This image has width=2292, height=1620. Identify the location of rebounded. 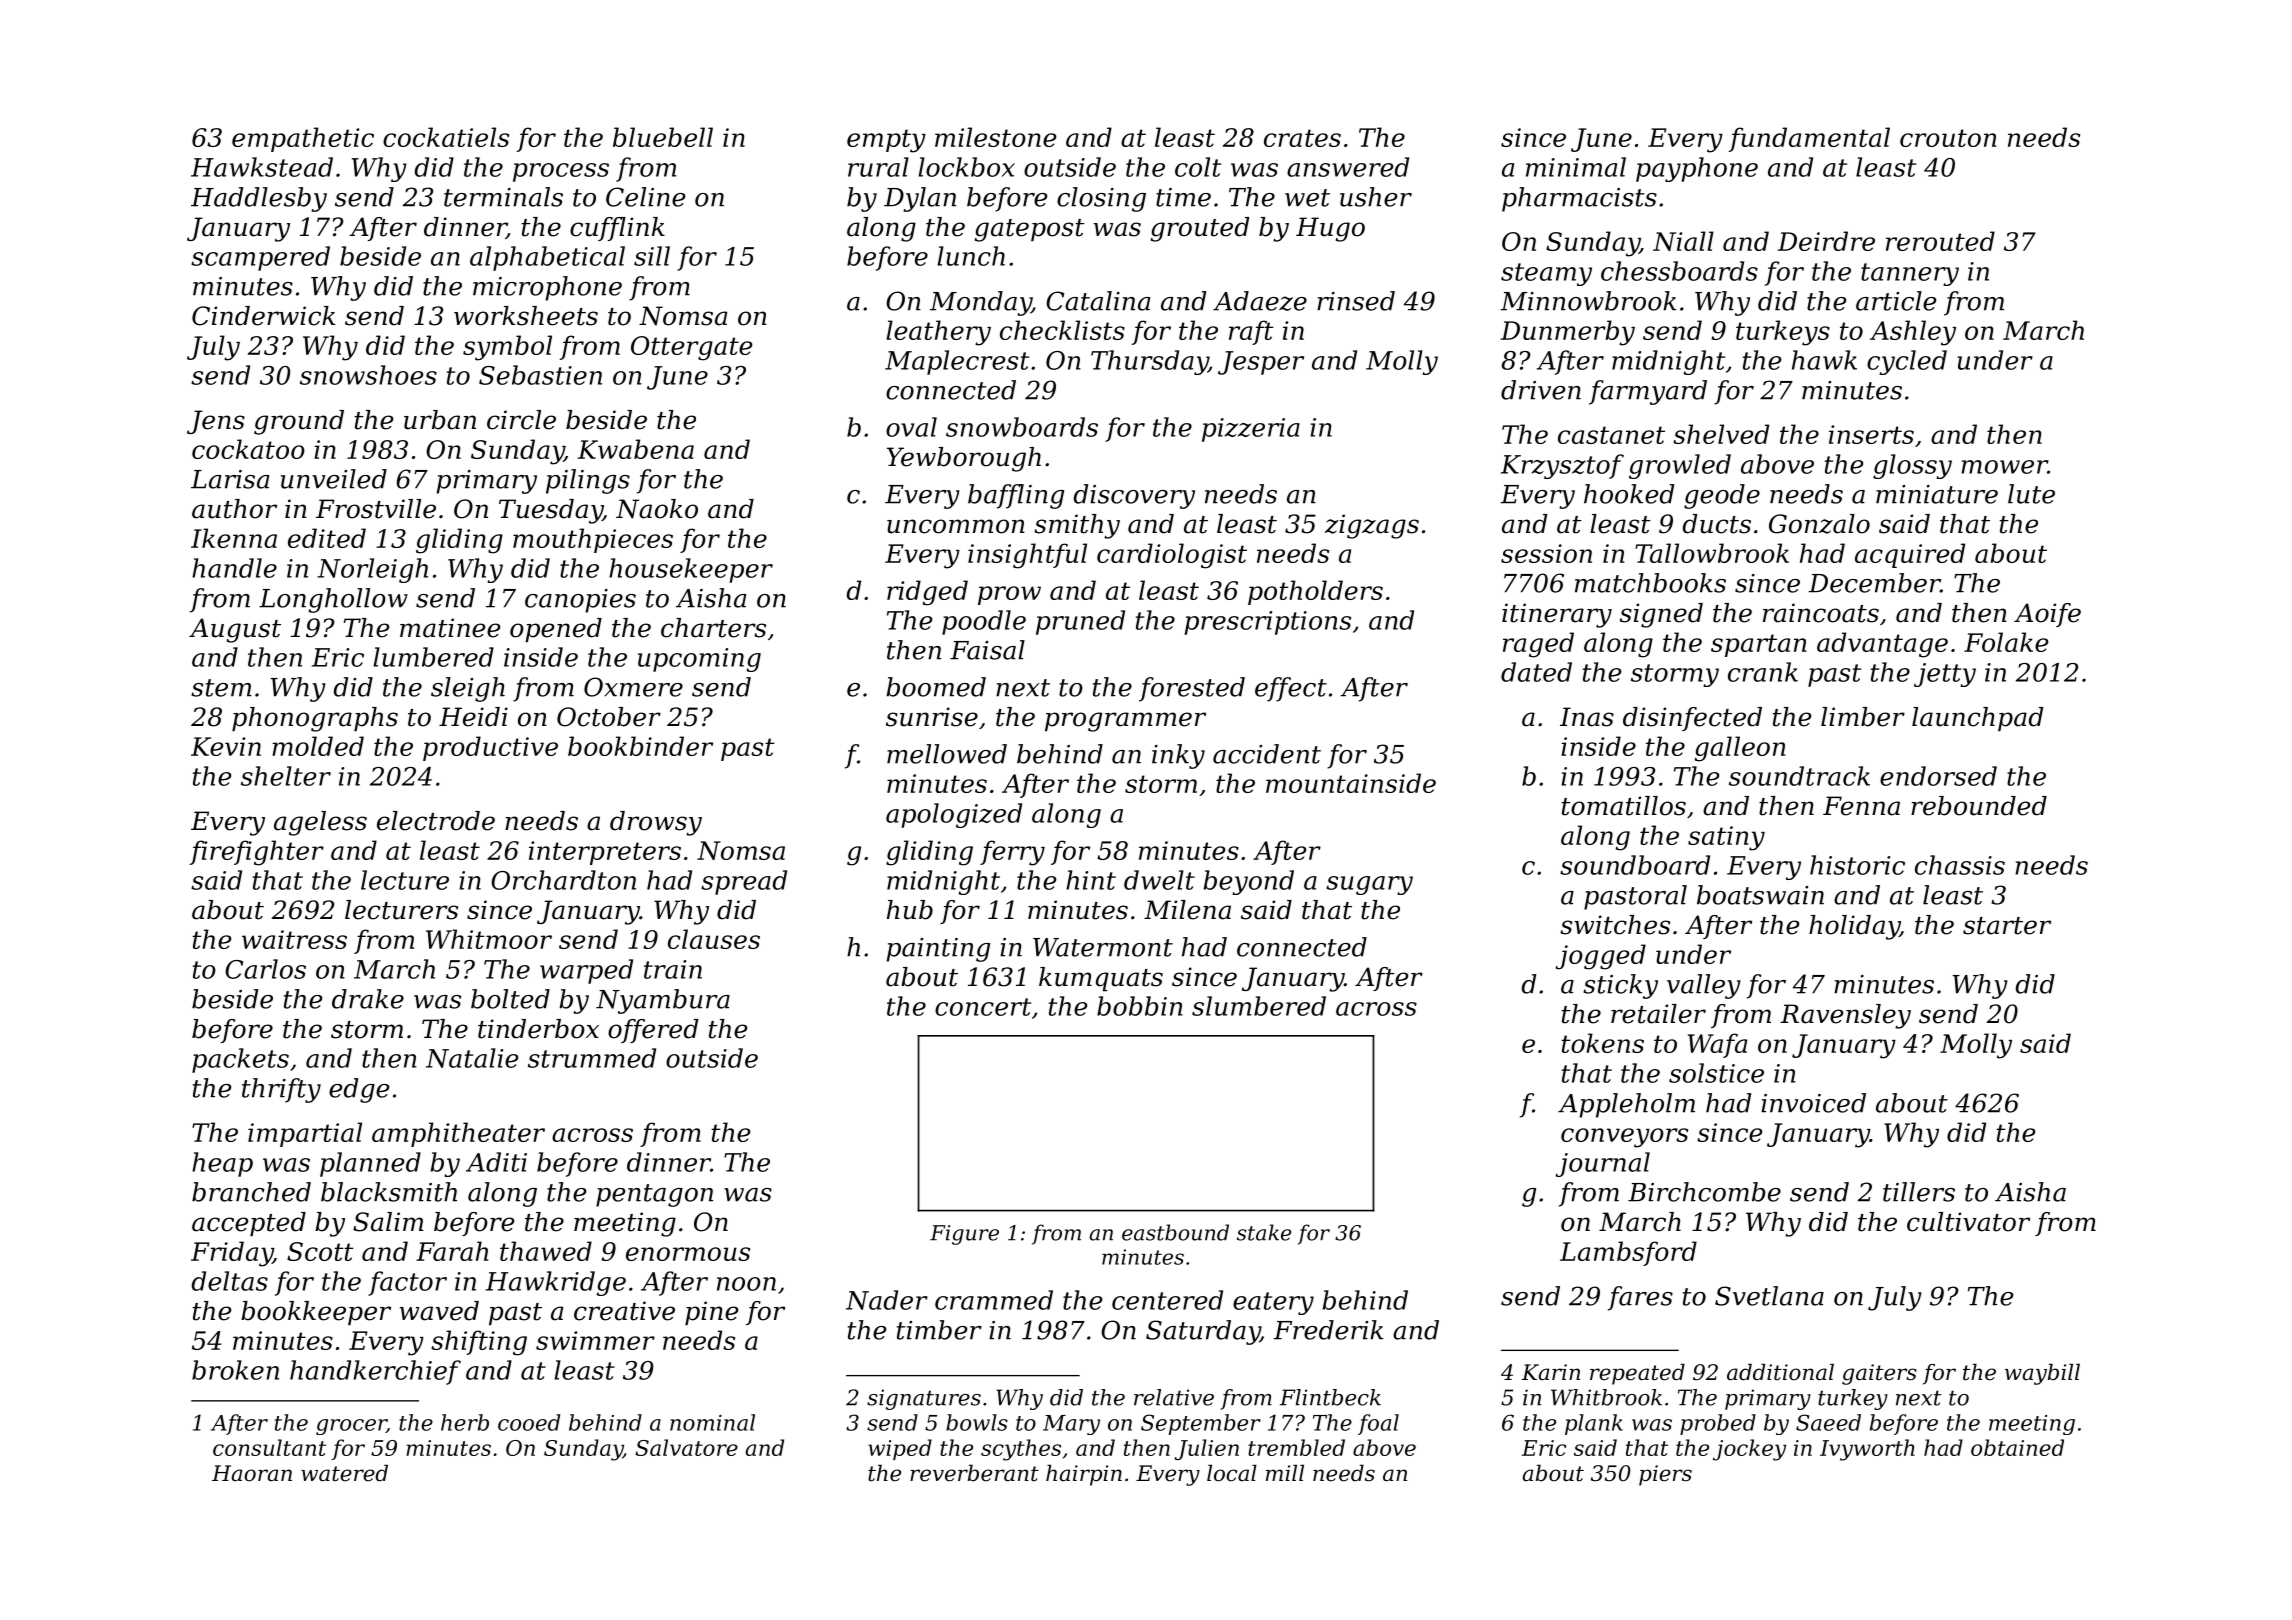
(1979, 806).
